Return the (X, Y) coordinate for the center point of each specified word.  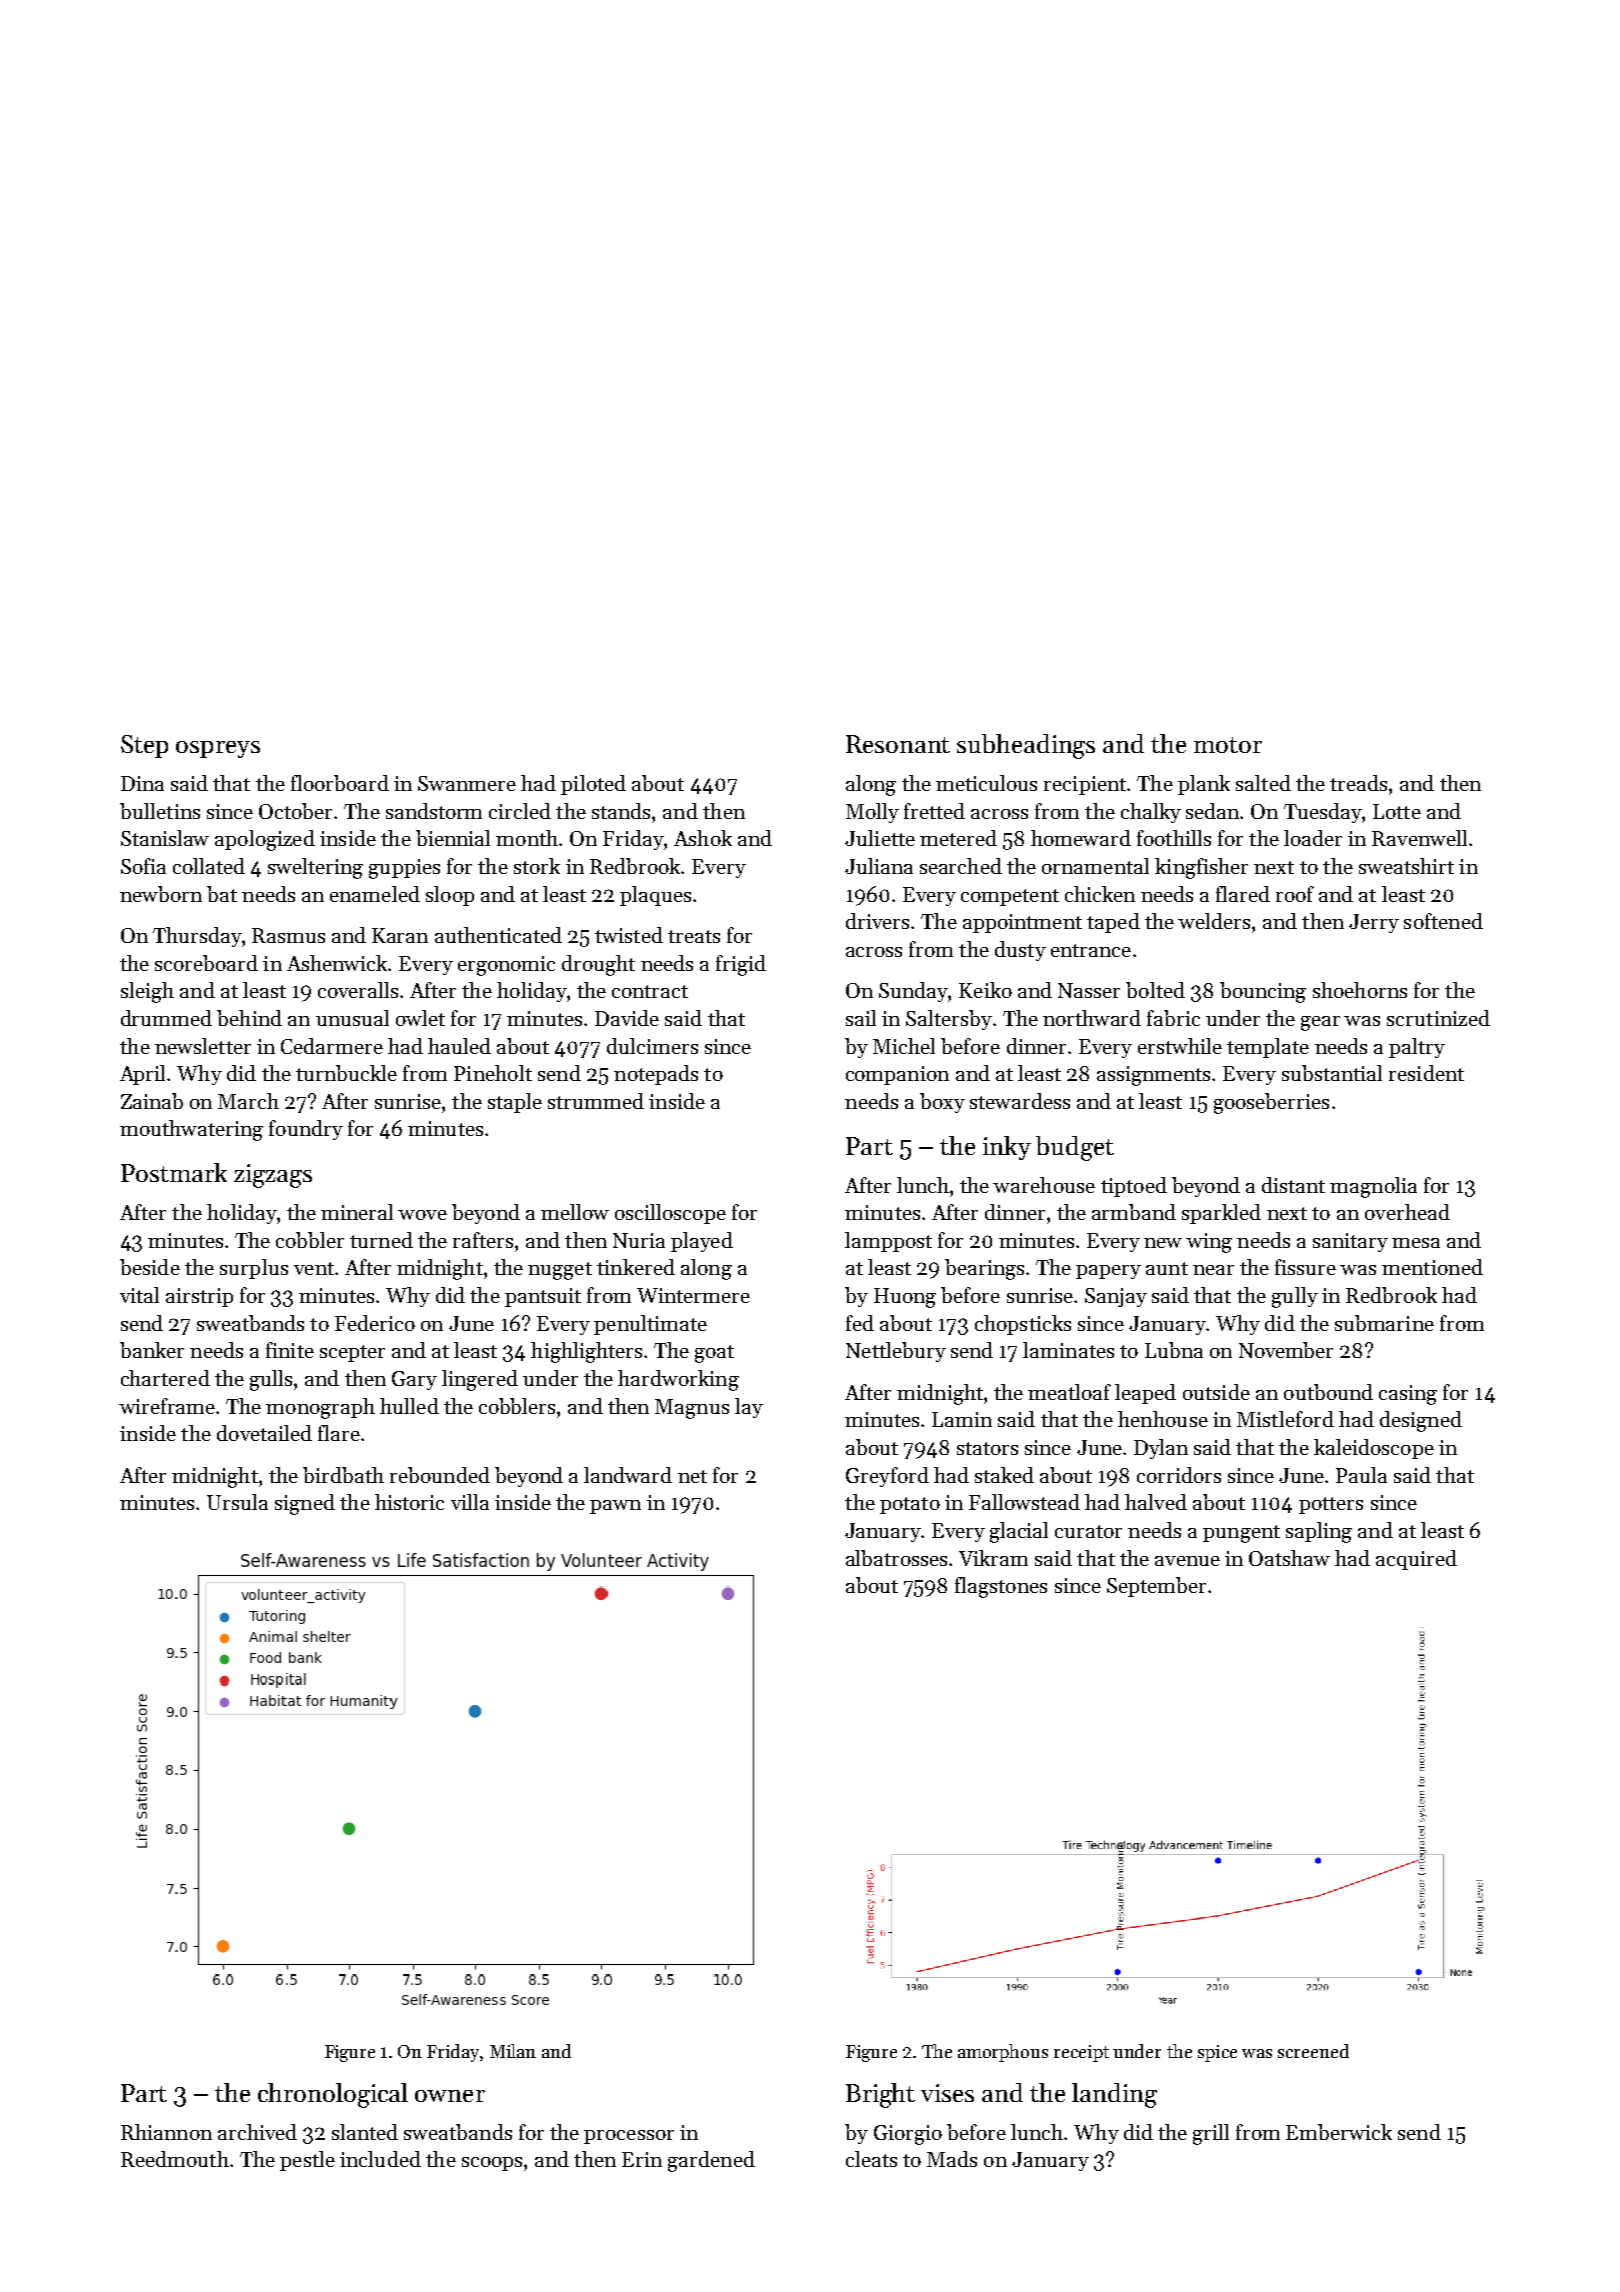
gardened (711, 2161)
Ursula (237, 1502)
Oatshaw (1289, 1558)
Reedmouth (175, 2159)
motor (1228, 745)
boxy (942, 1103)
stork (537, 866)
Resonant (898, 744)
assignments (1153, 1076)
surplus (254, 1269)
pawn (615, 1507)
